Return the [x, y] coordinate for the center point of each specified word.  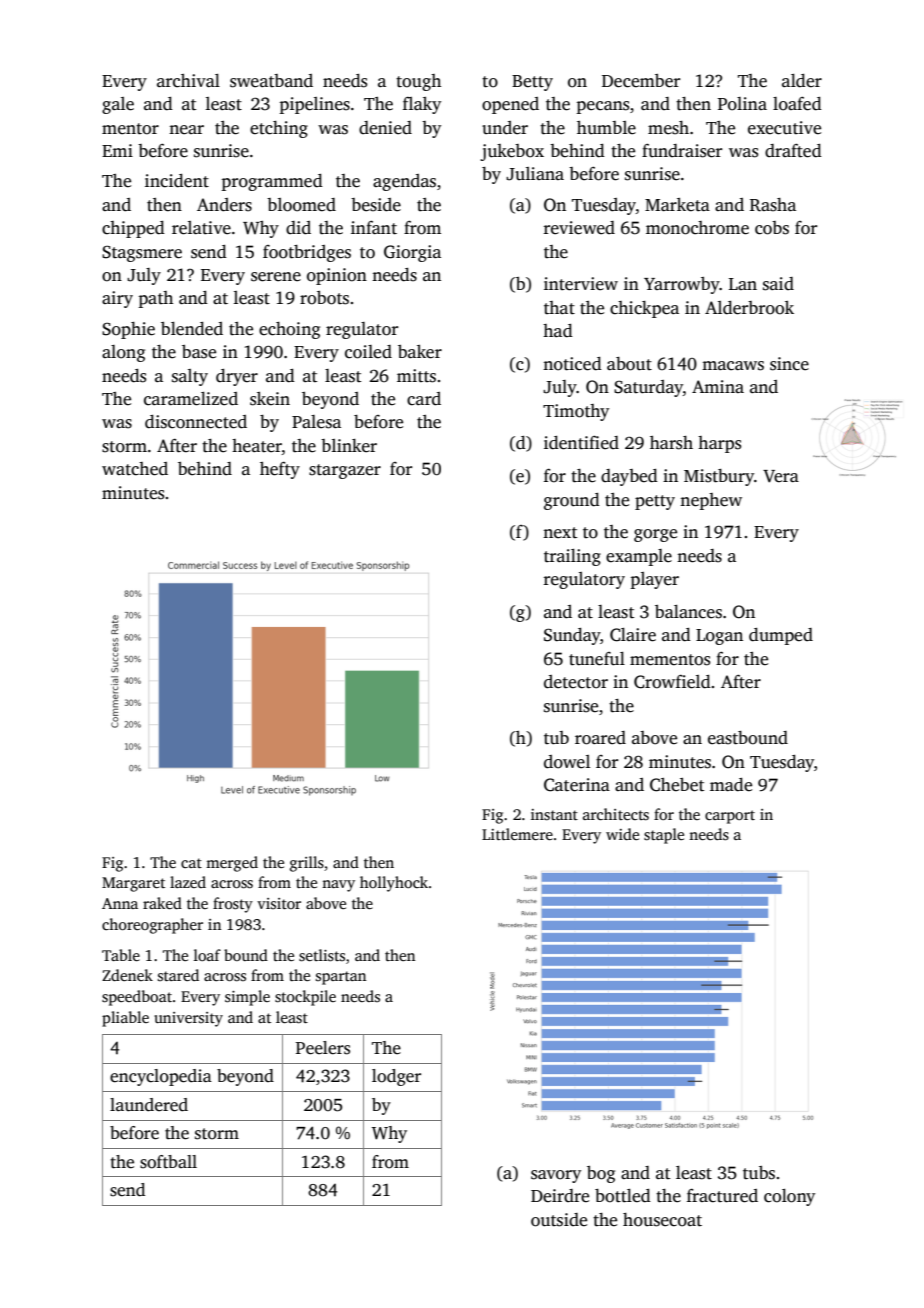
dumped [781, 636]
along [123, 353]
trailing [572, 557]
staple [664, 836]
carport [730, 817]
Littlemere [517, 834]
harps [719, 444]
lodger [396, 1077]
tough [418, 82]
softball [168, 1162]
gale [118, 105]
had [558, 331]
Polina [742, 104]
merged [232, 864]
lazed [188, 882]
